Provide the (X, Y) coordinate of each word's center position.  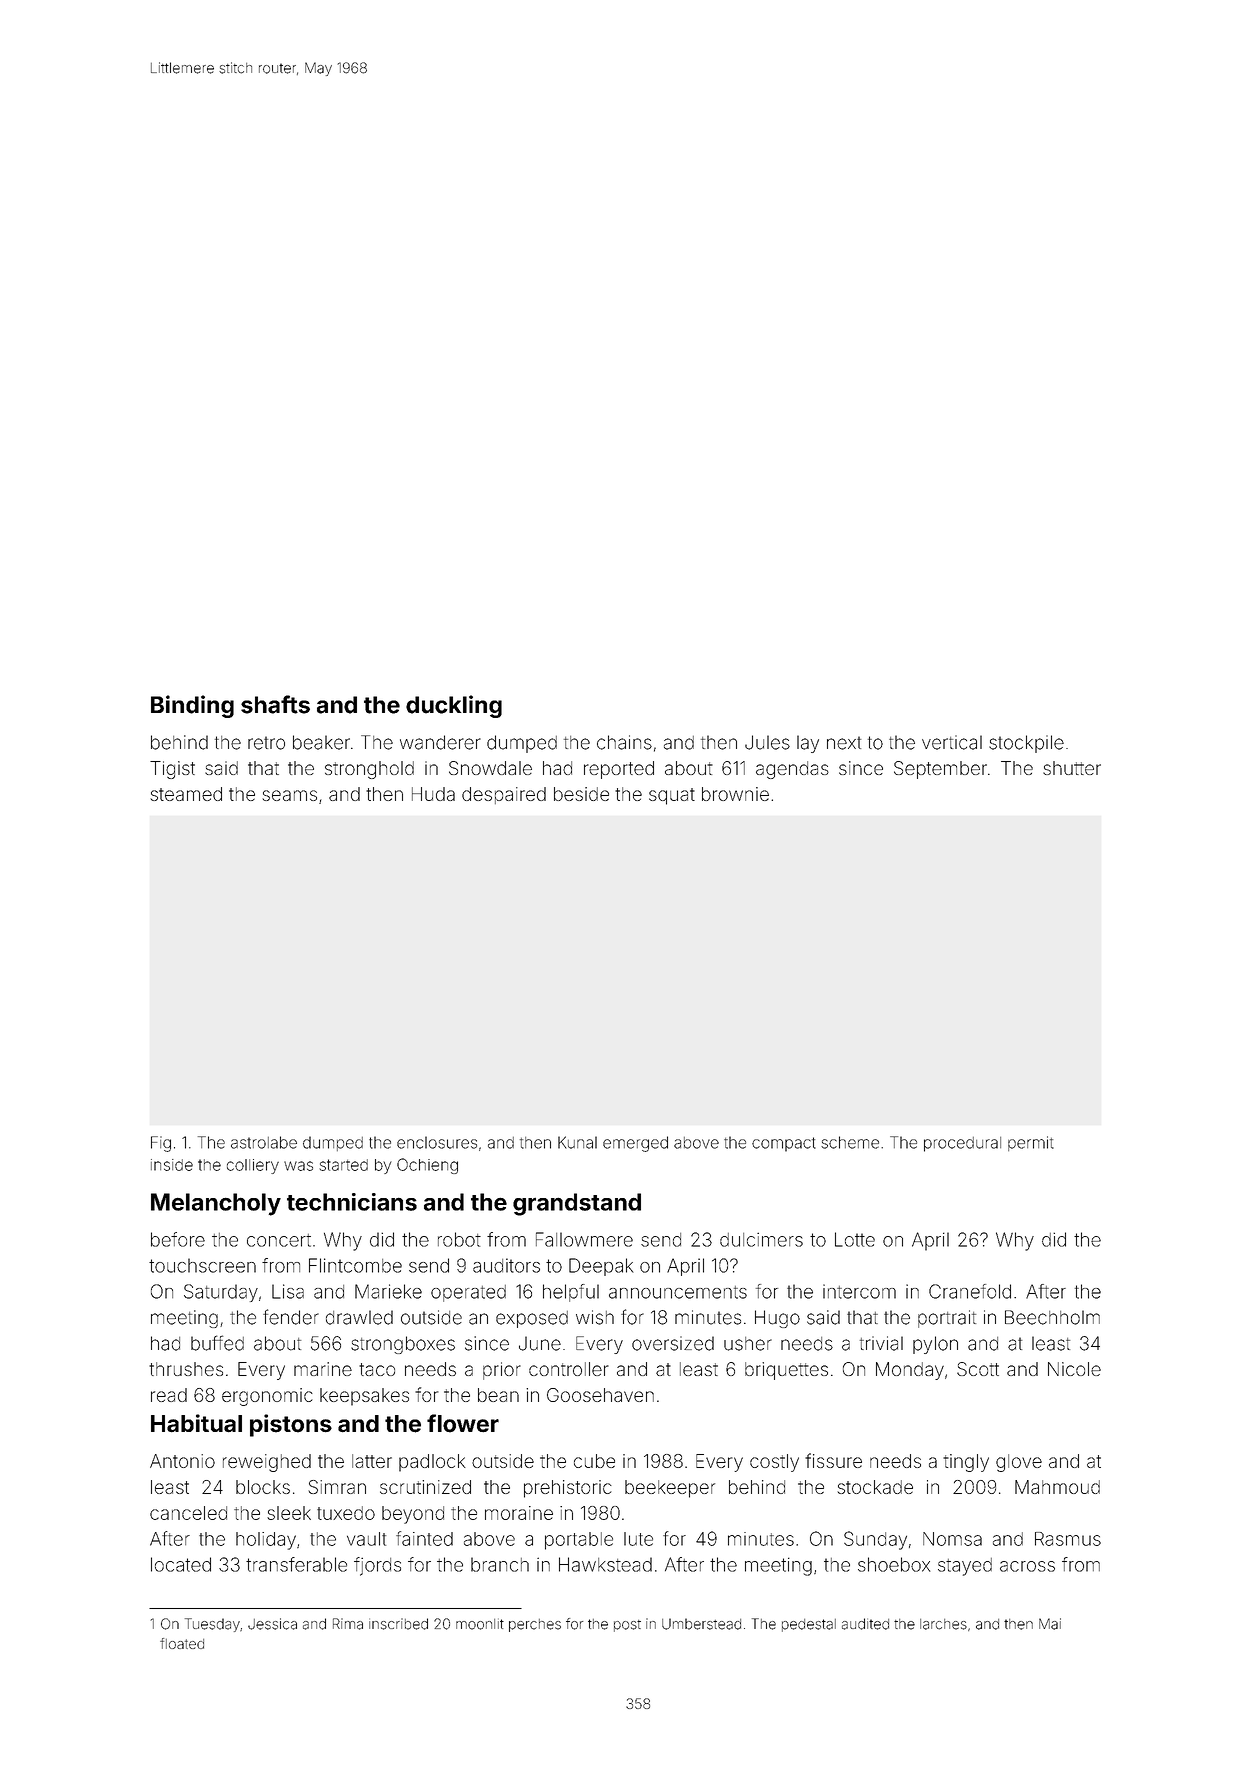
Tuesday (212, 1625)
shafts (275, 704)
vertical (952, 742)
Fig (161, 1144)
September (940, 770)
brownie (735, 794)
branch (500, 1564)
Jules (767, 742)
